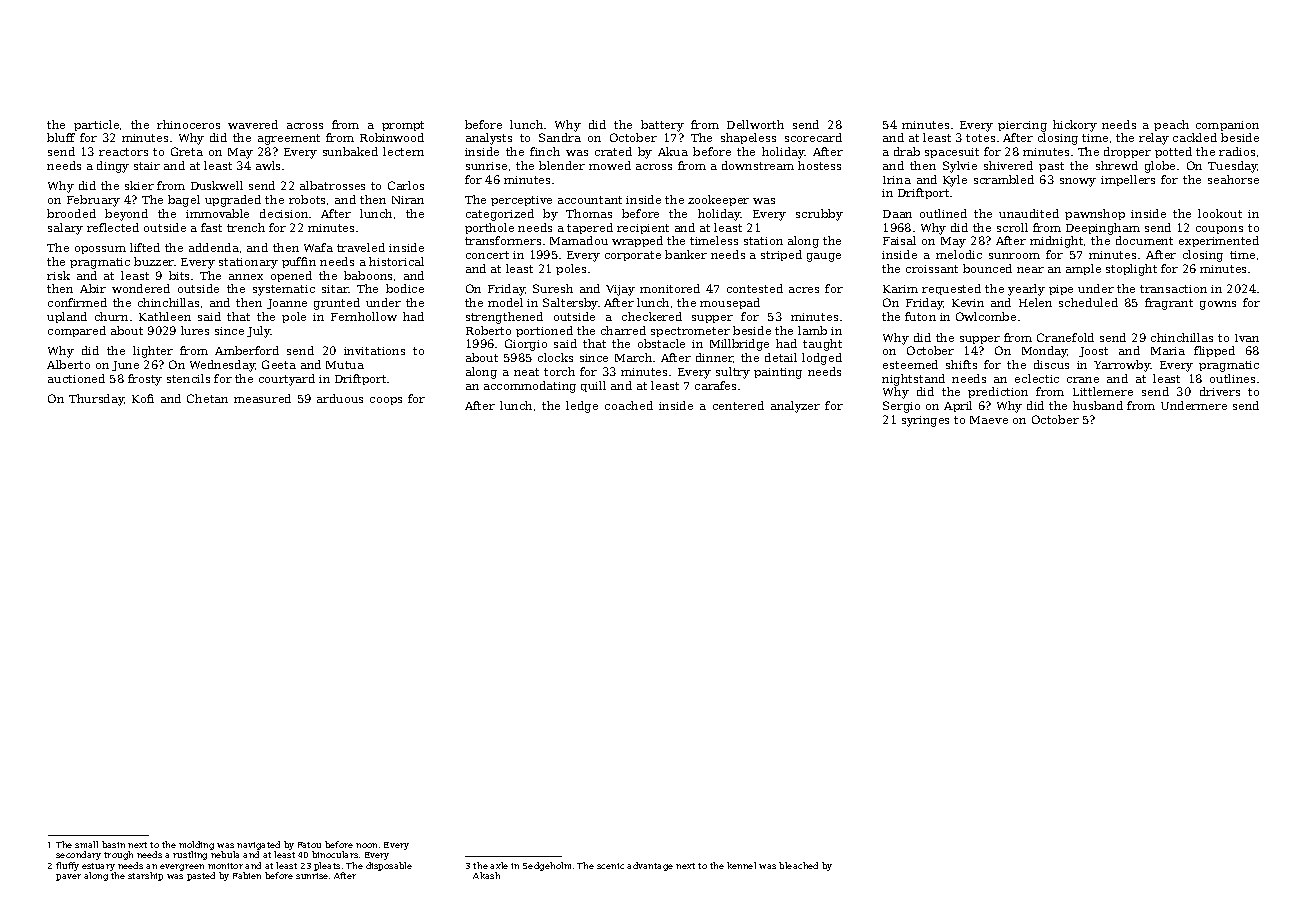 The width and height of the screenshot is (1308, 924). Describe the element at coordinates (610, 866) in the screenshot. I see `scenic` at that location.
